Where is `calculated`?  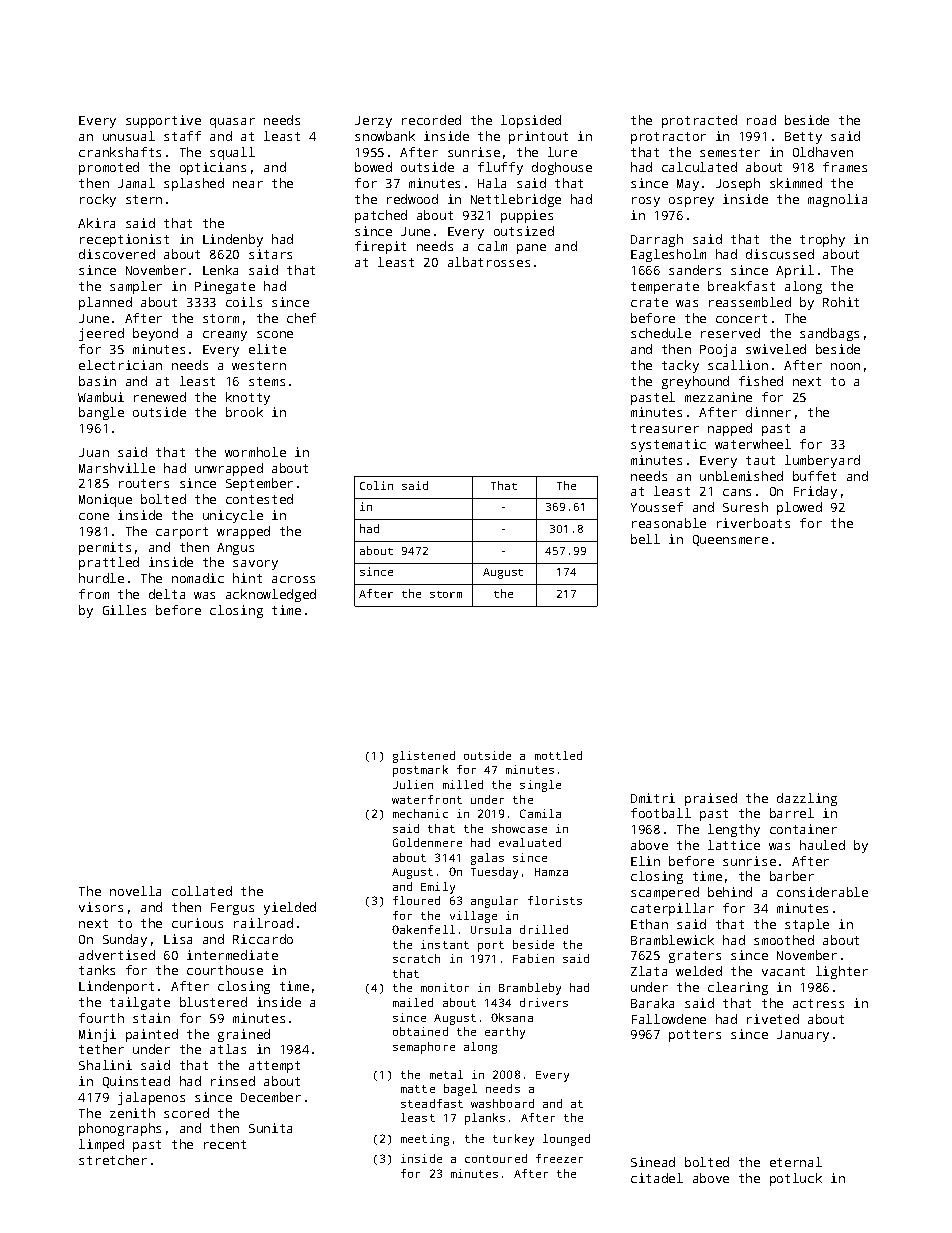 calculated is located at coordinates (699, 167).
